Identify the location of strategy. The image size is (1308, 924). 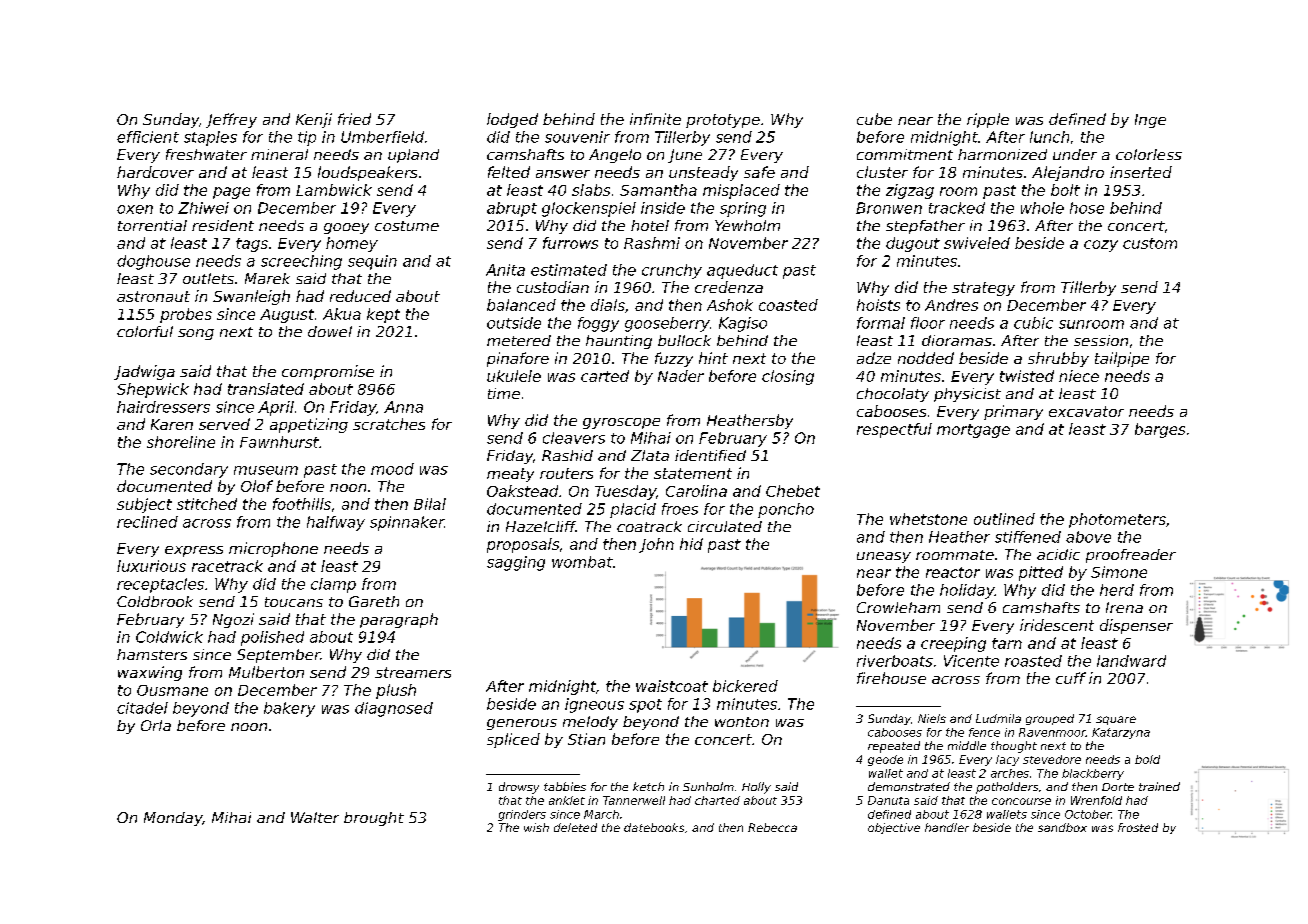
(983, 289).
